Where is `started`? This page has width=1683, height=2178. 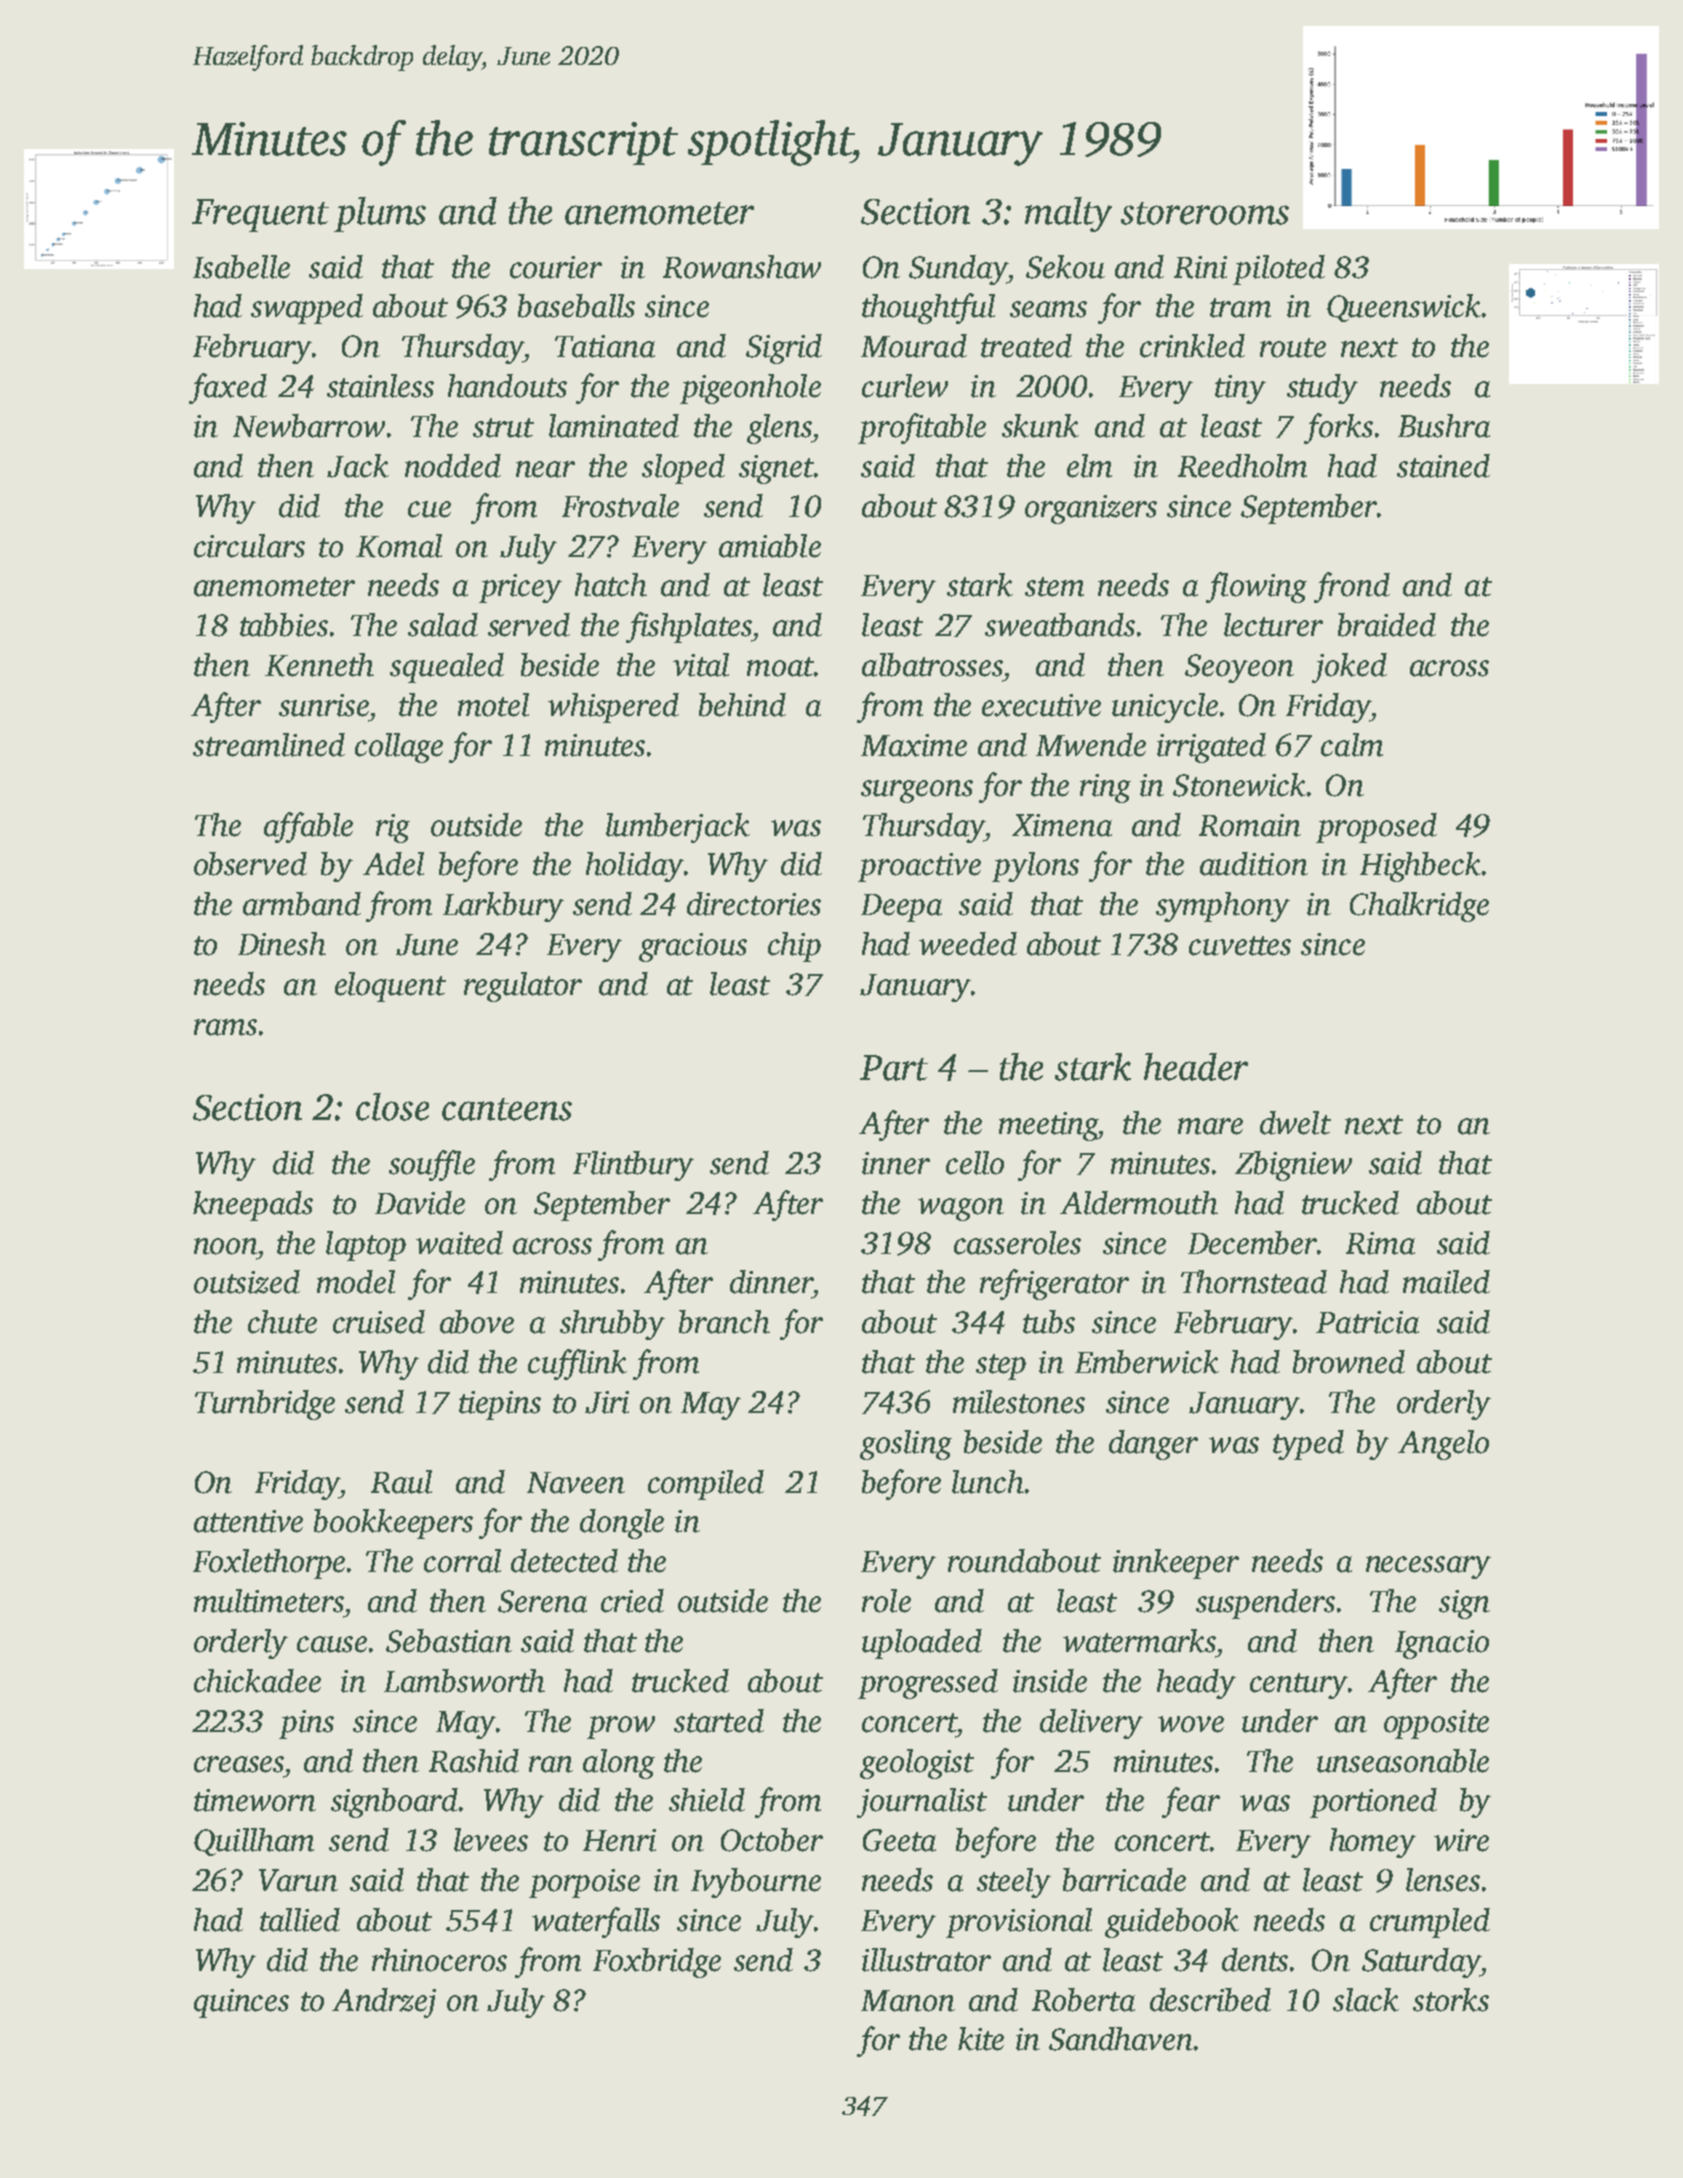
started is located at coordinates (719, 1721).
